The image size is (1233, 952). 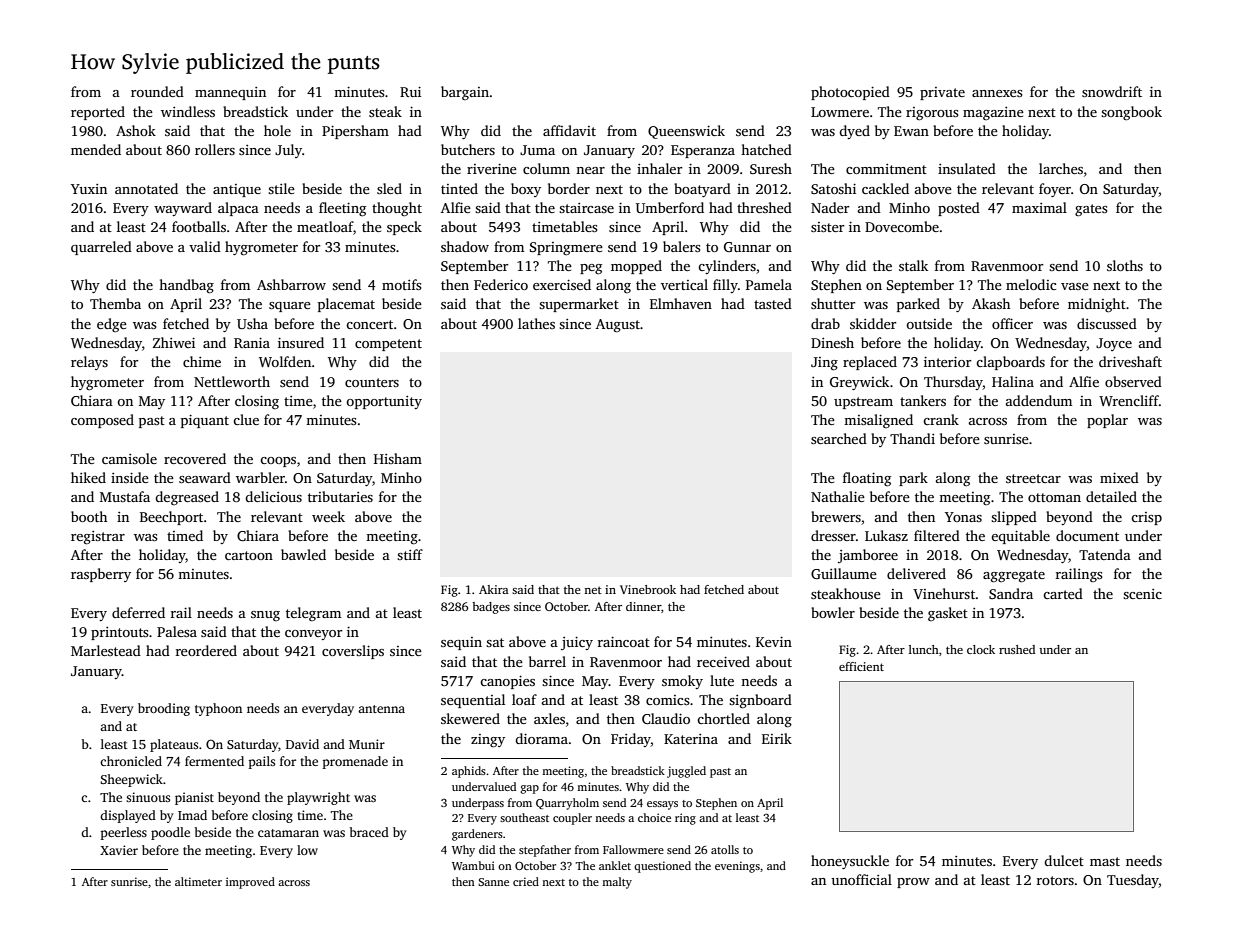 I want to click on Vinebrook, so click(x=648, y=589).
